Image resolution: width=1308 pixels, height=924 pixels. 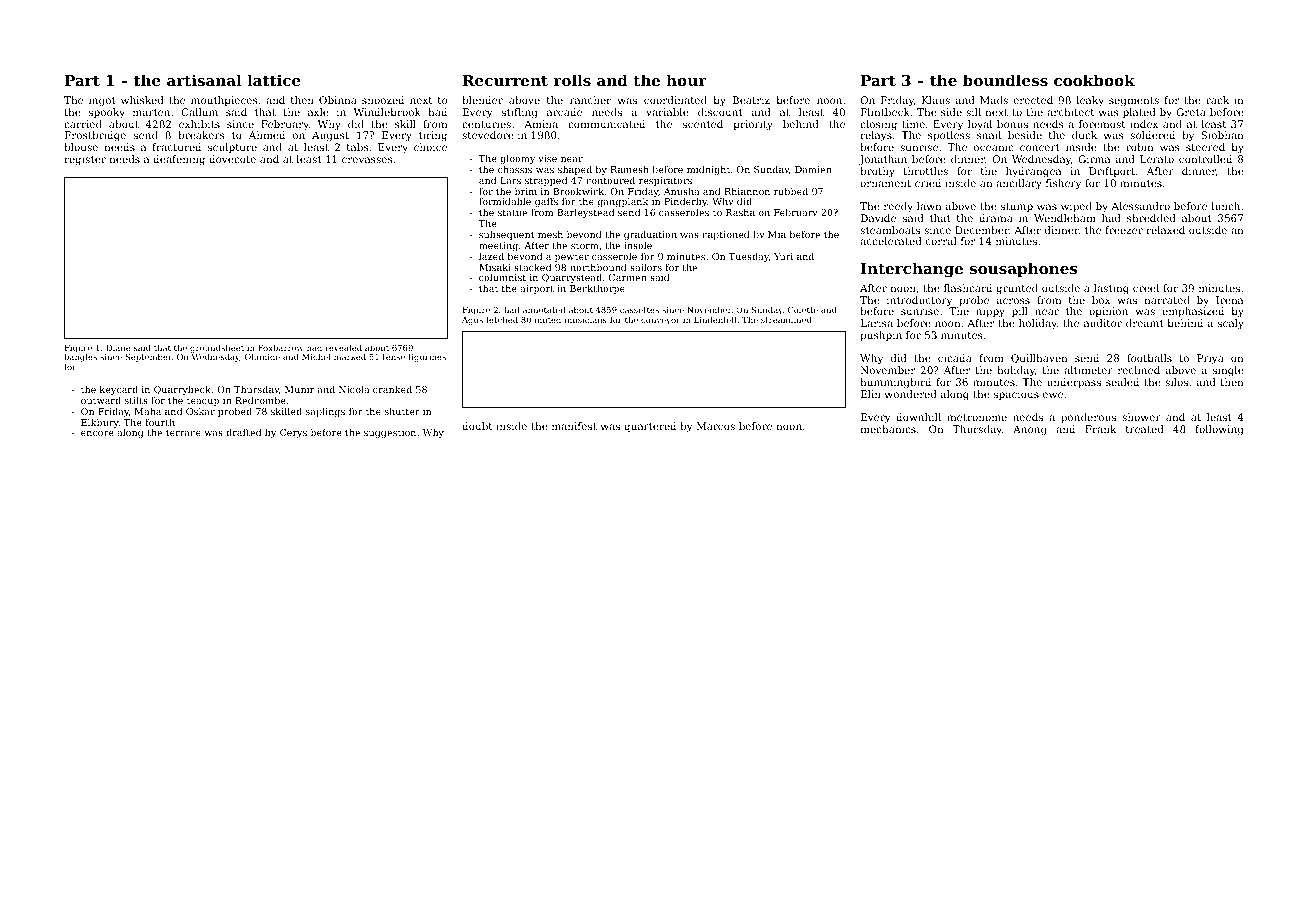 I want to click on Diane, so click(x=118, y=348).
